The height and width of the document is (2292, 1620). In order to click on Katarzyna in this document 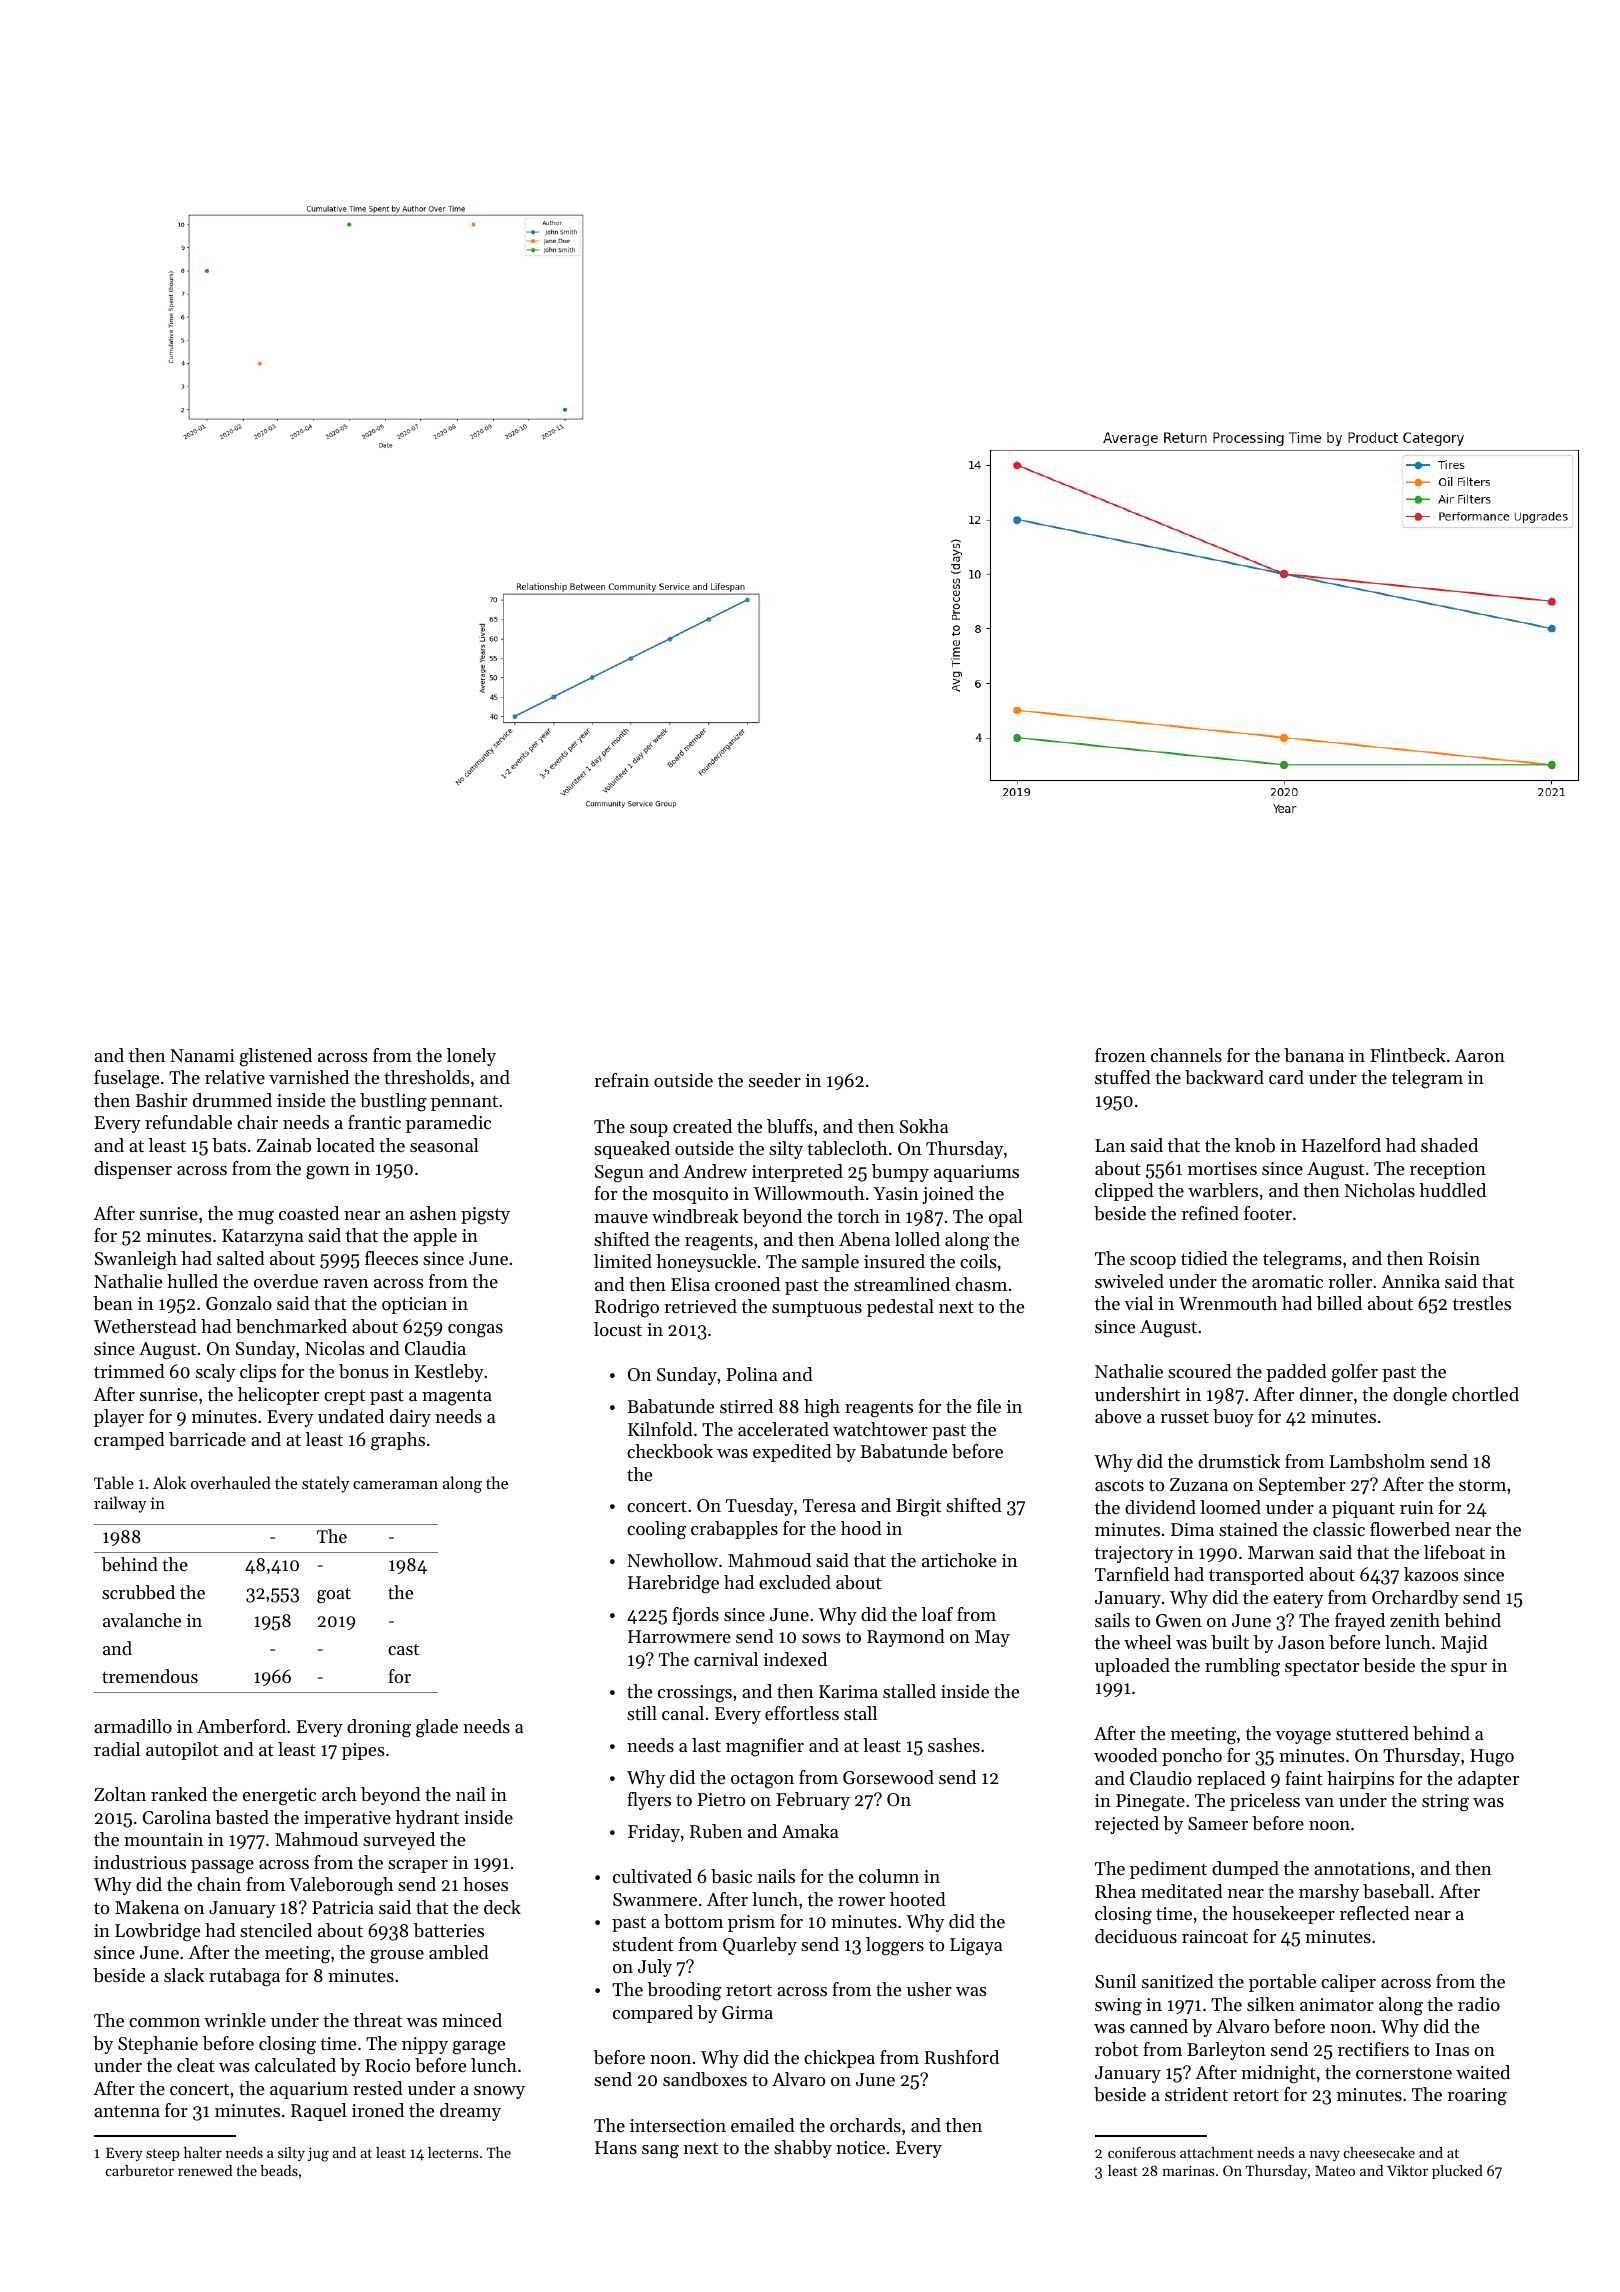, I will do `click(262, 1237)`.
